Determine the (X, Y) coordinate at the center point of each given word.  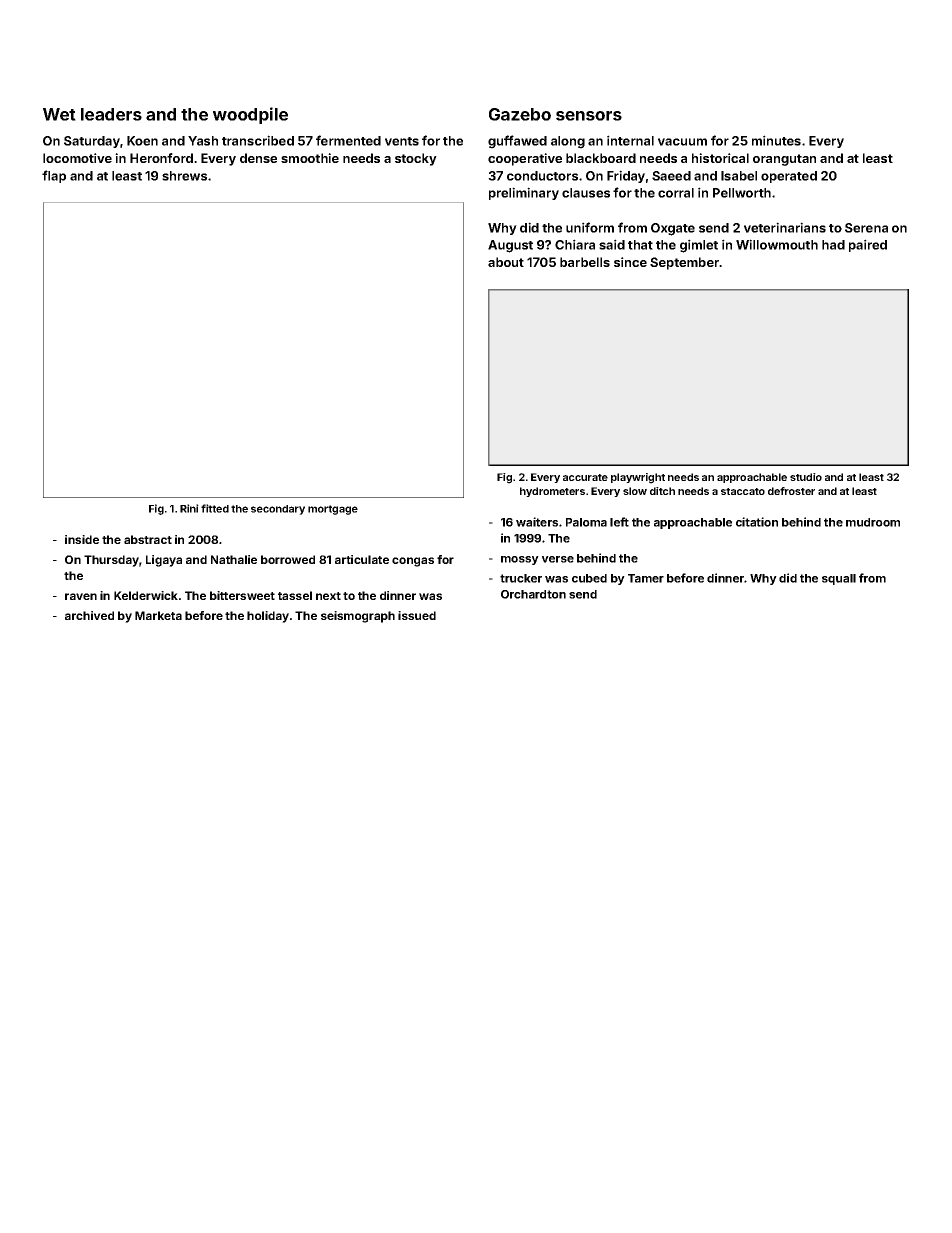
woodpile (250, 115)
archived (89, 615)
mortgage (333, 510)
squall (839, 579)
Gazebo (520, 114)
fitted (215, 508)
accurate (585, 477)
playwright (638, 478)
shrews (184, 176)
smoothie (310, 158)
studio (806, 477)
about (506, 262)
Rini (189, 508)
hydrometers (552, 492)
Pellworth (742, 193)
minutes (776, 140)
